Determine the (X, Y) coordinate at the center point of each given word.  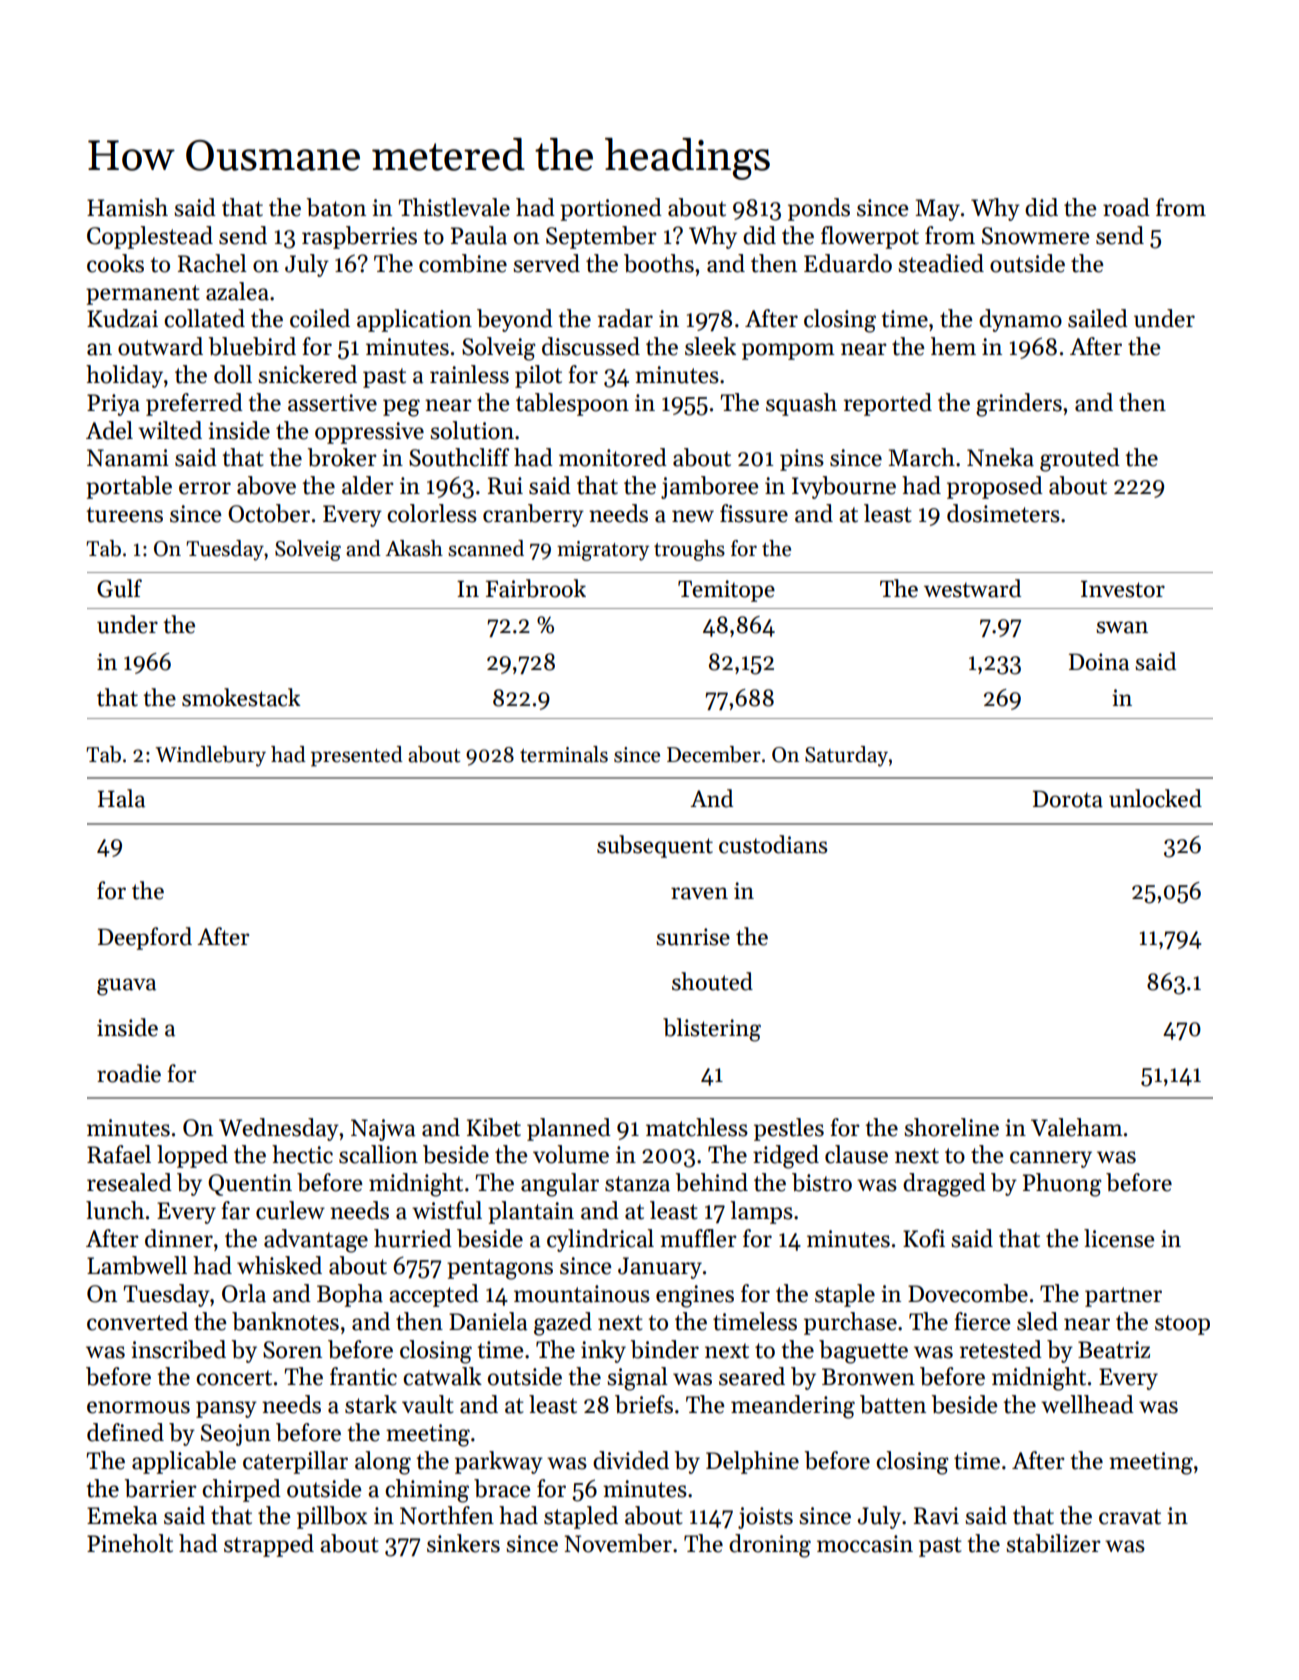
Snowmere (1035, 236)
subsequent (655, 846)
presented (357, 756)
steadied (941, 263)
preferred (194, 404)
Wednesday (279, 1129)
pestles (789, 1129)
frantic (363, 1376)
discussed (591, 346)
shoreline (951, 1127)
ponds (819, 209)
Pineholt (130, 1543)
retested (1001, 1349)
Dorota (1068, 799)
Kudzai (122, 318)
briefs (644, 1404)
